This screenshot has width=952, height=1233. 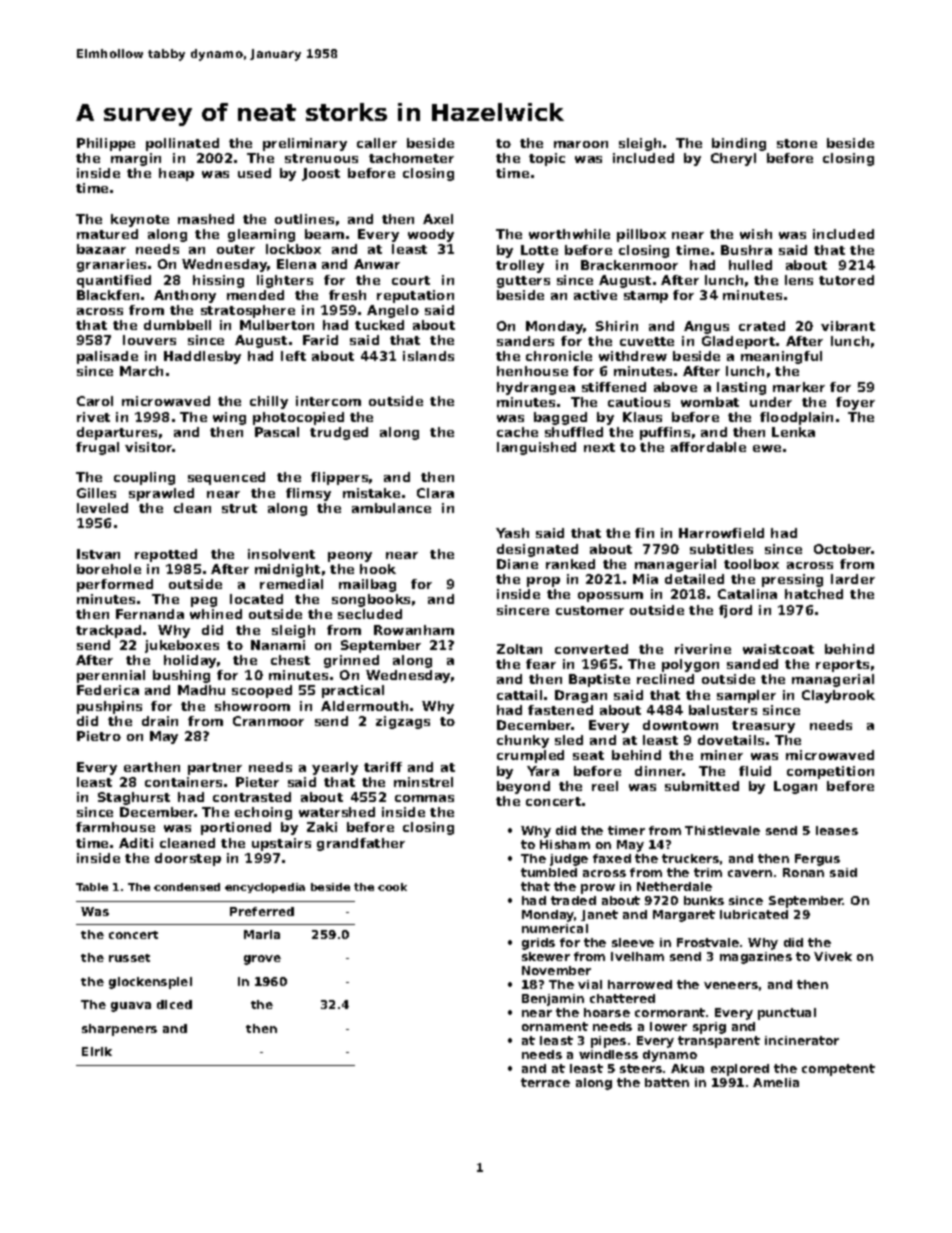 What do you see at coordinates (846, 280) in the screenshot?
I see `tutored` at bounding box center [846, 280].
